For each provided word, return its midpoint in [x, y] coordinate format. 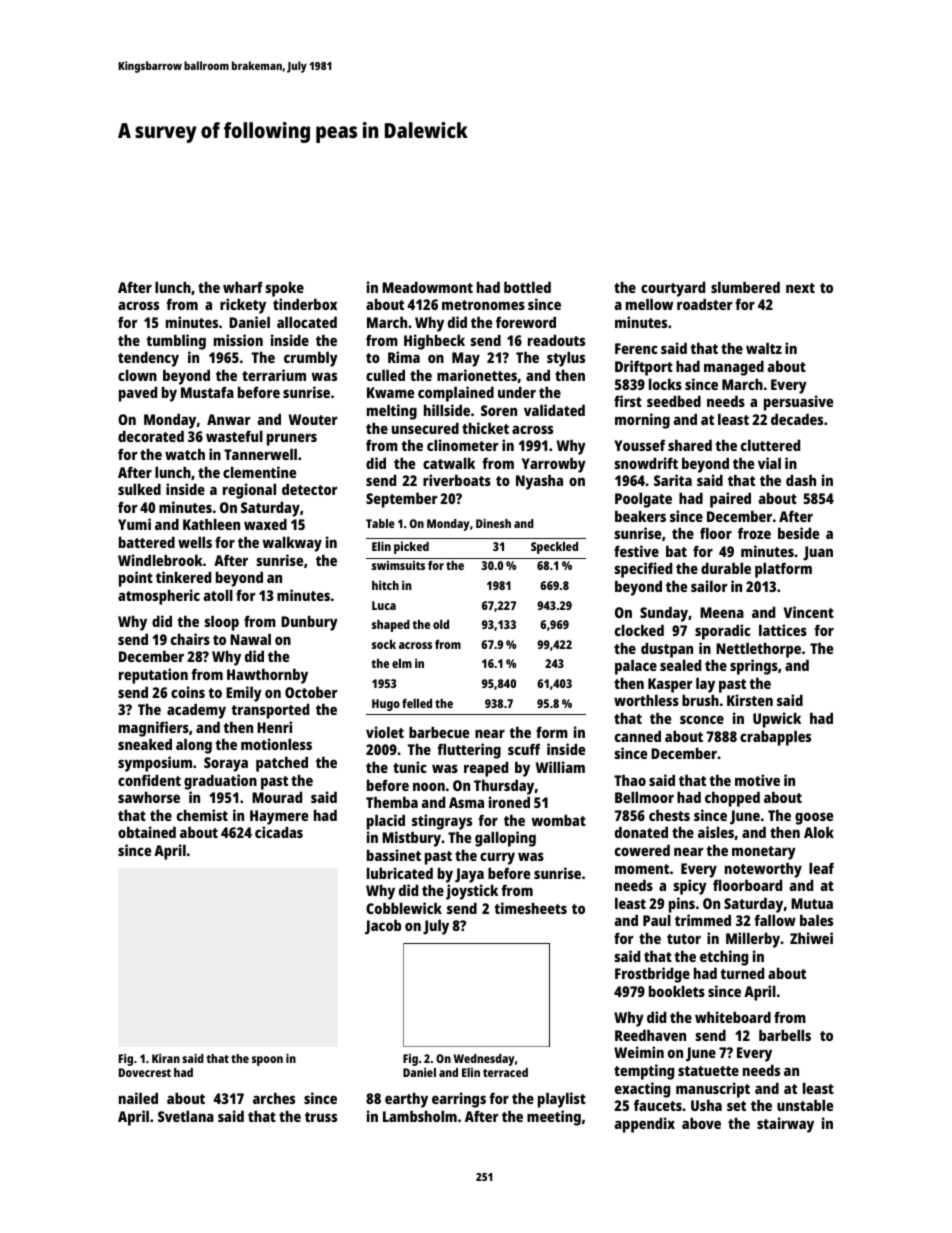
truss [321, 1117]
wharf [243, 287]
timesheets [530, 908]
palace [636, 667]
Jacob [383, 927]
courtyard [673, 289]
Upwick [777, 720]
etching [724, 958]
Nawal [250, 639]
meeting [554, 1118]
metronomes [483, 305]
